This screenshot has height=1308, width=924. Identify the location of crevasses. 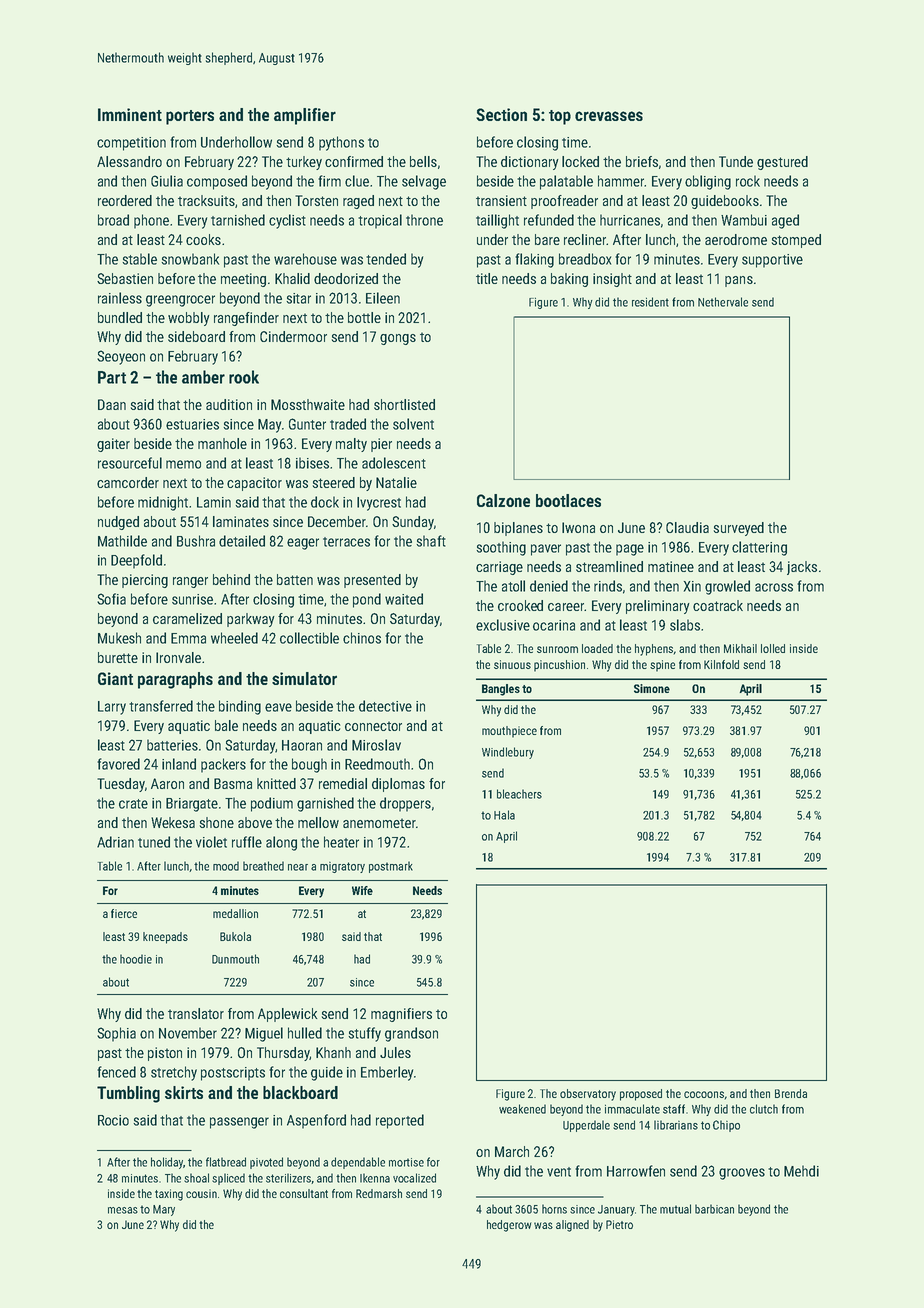
(609, 116).
